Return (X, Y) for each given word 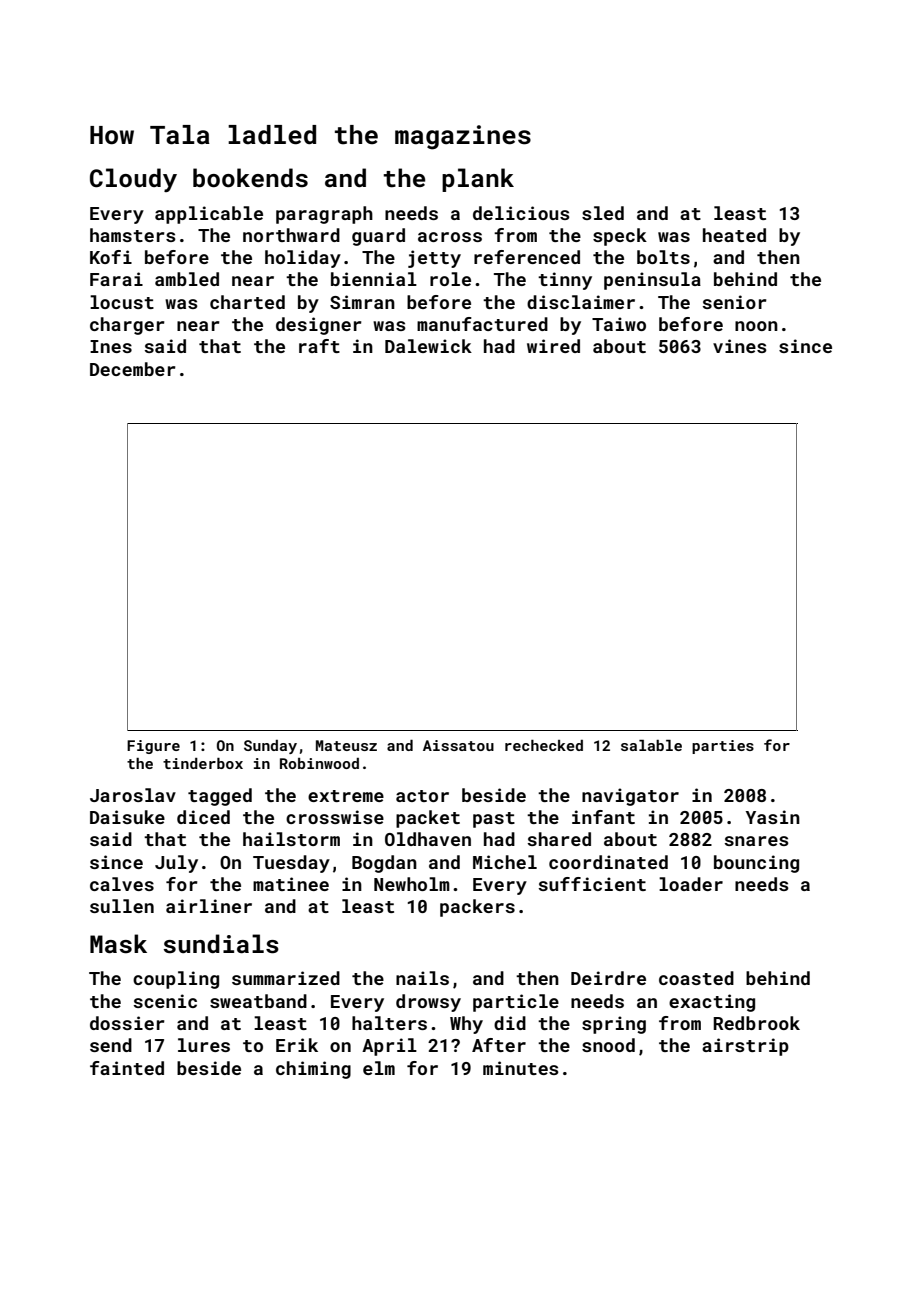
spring (614, 1025)
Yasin (773, 817)
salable (651, 745)
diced (203, 817)
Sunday (270, 747)
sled (603, 213)
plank (478, 180)
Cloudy (133, 180)
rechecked (544, 745)
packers (477, 908)
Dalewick (428, 346)
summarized (286, 978)
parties (723, 747)
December (133, 369)
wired (553, 346)
